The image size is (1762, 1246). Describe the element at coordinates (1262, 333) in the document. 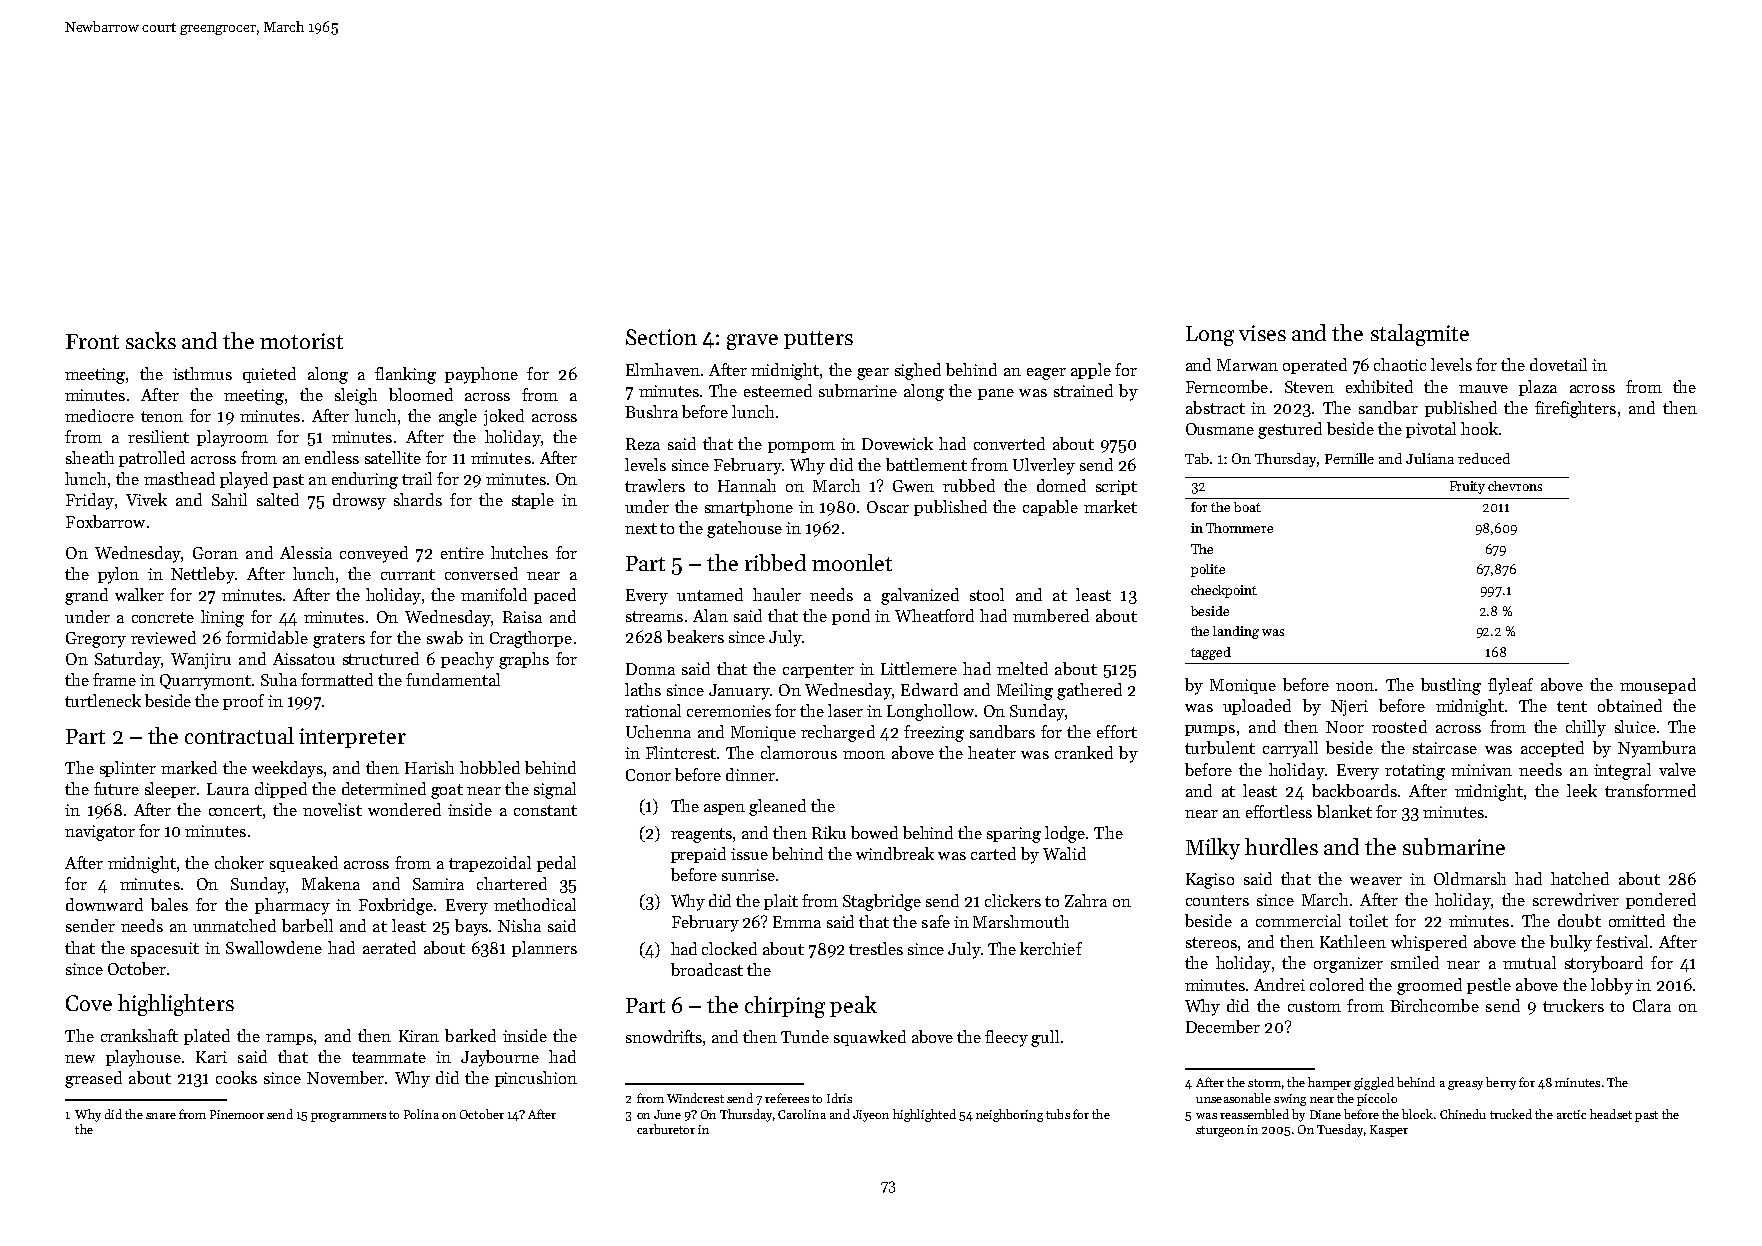

I see `vises` at that location.
